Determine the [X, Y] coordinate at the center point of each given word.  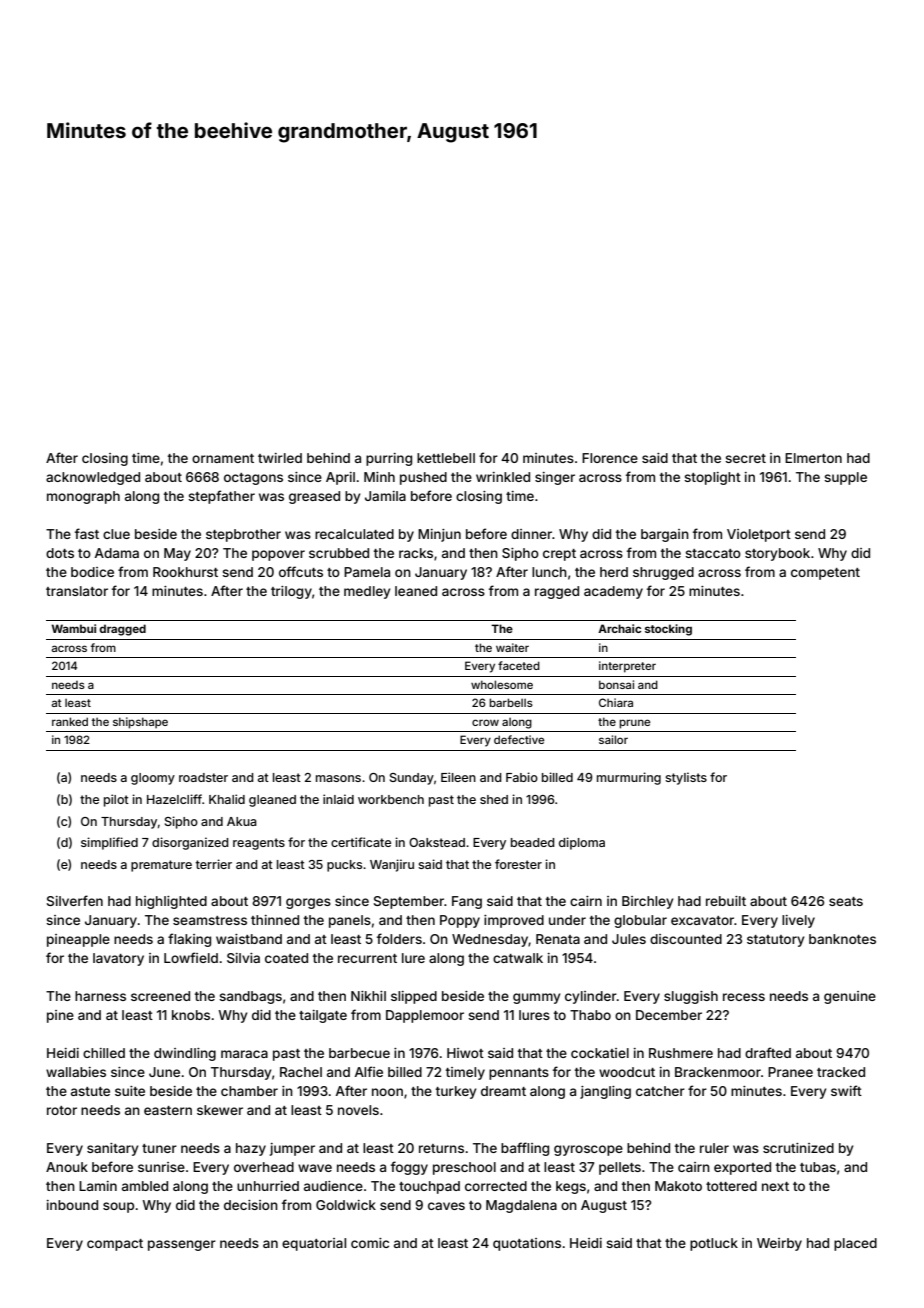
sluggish [691, 997]
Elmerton [813, 458]
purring [389, 459]
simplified [109, 843]
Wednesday [490, 940]
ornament [223, 458]
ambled [145, 1186]
